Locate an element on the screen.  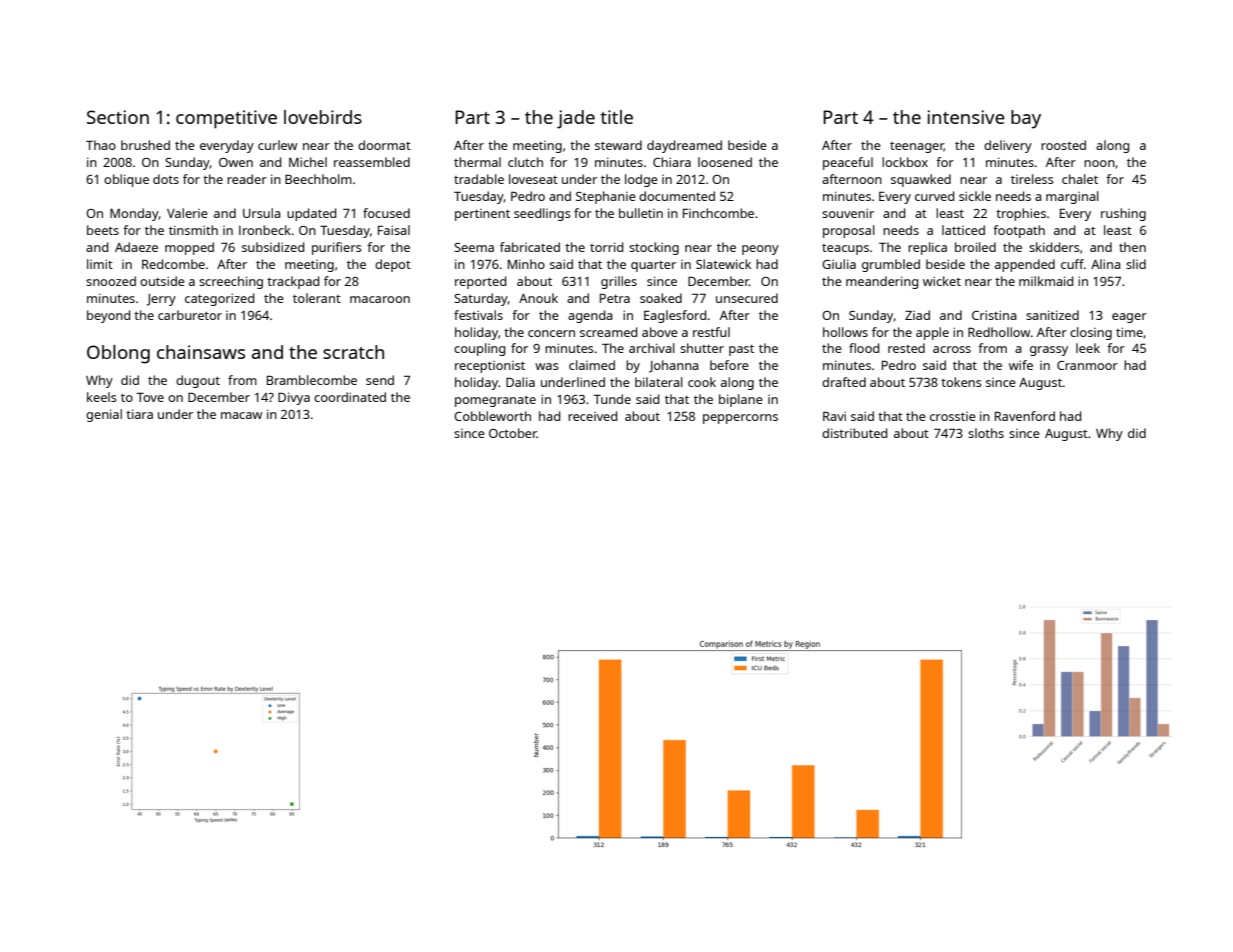
macaw is located at coordinates (241, 415).
